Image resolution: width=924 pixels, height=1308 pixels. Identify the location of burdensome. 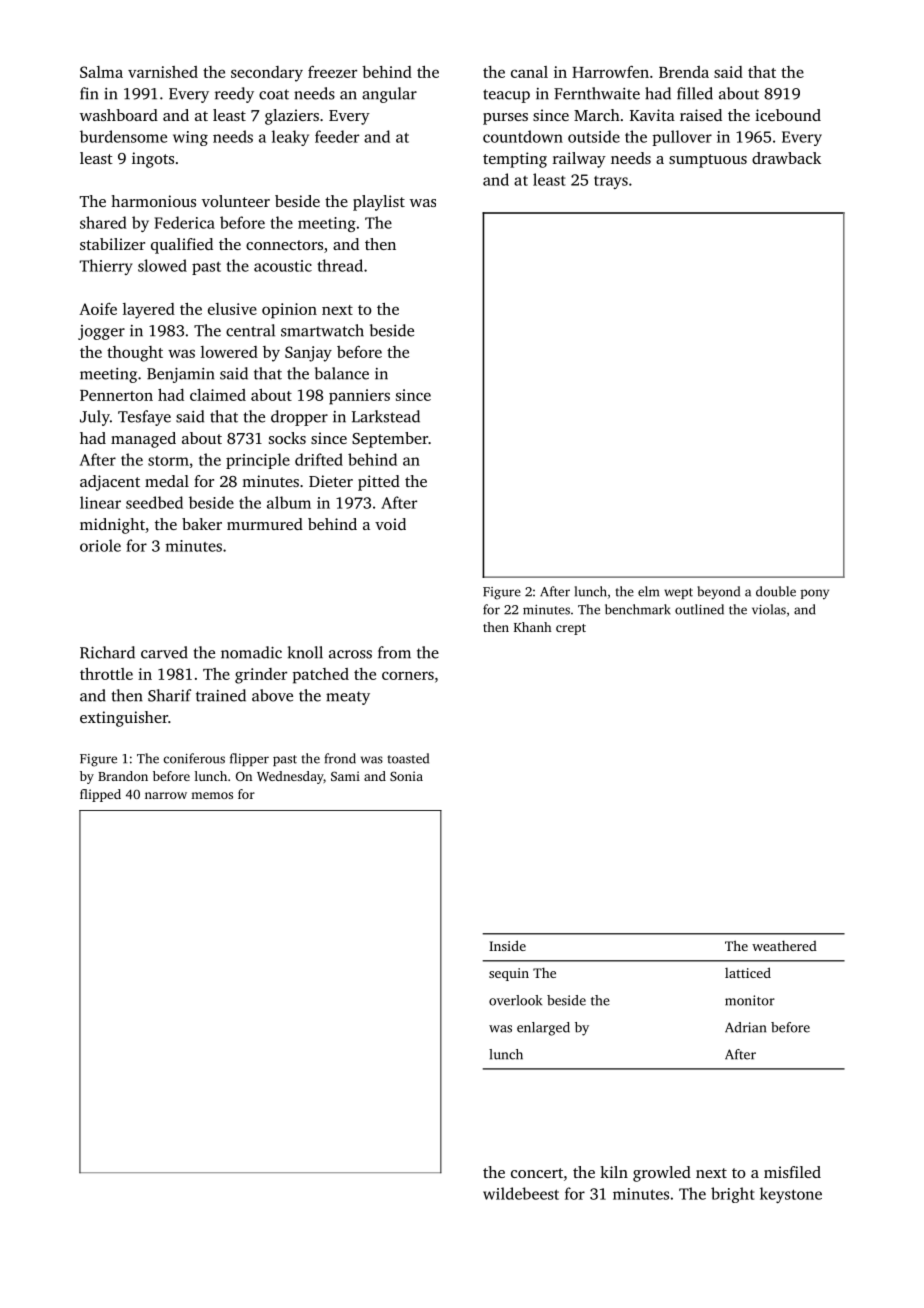
(123, 136).
